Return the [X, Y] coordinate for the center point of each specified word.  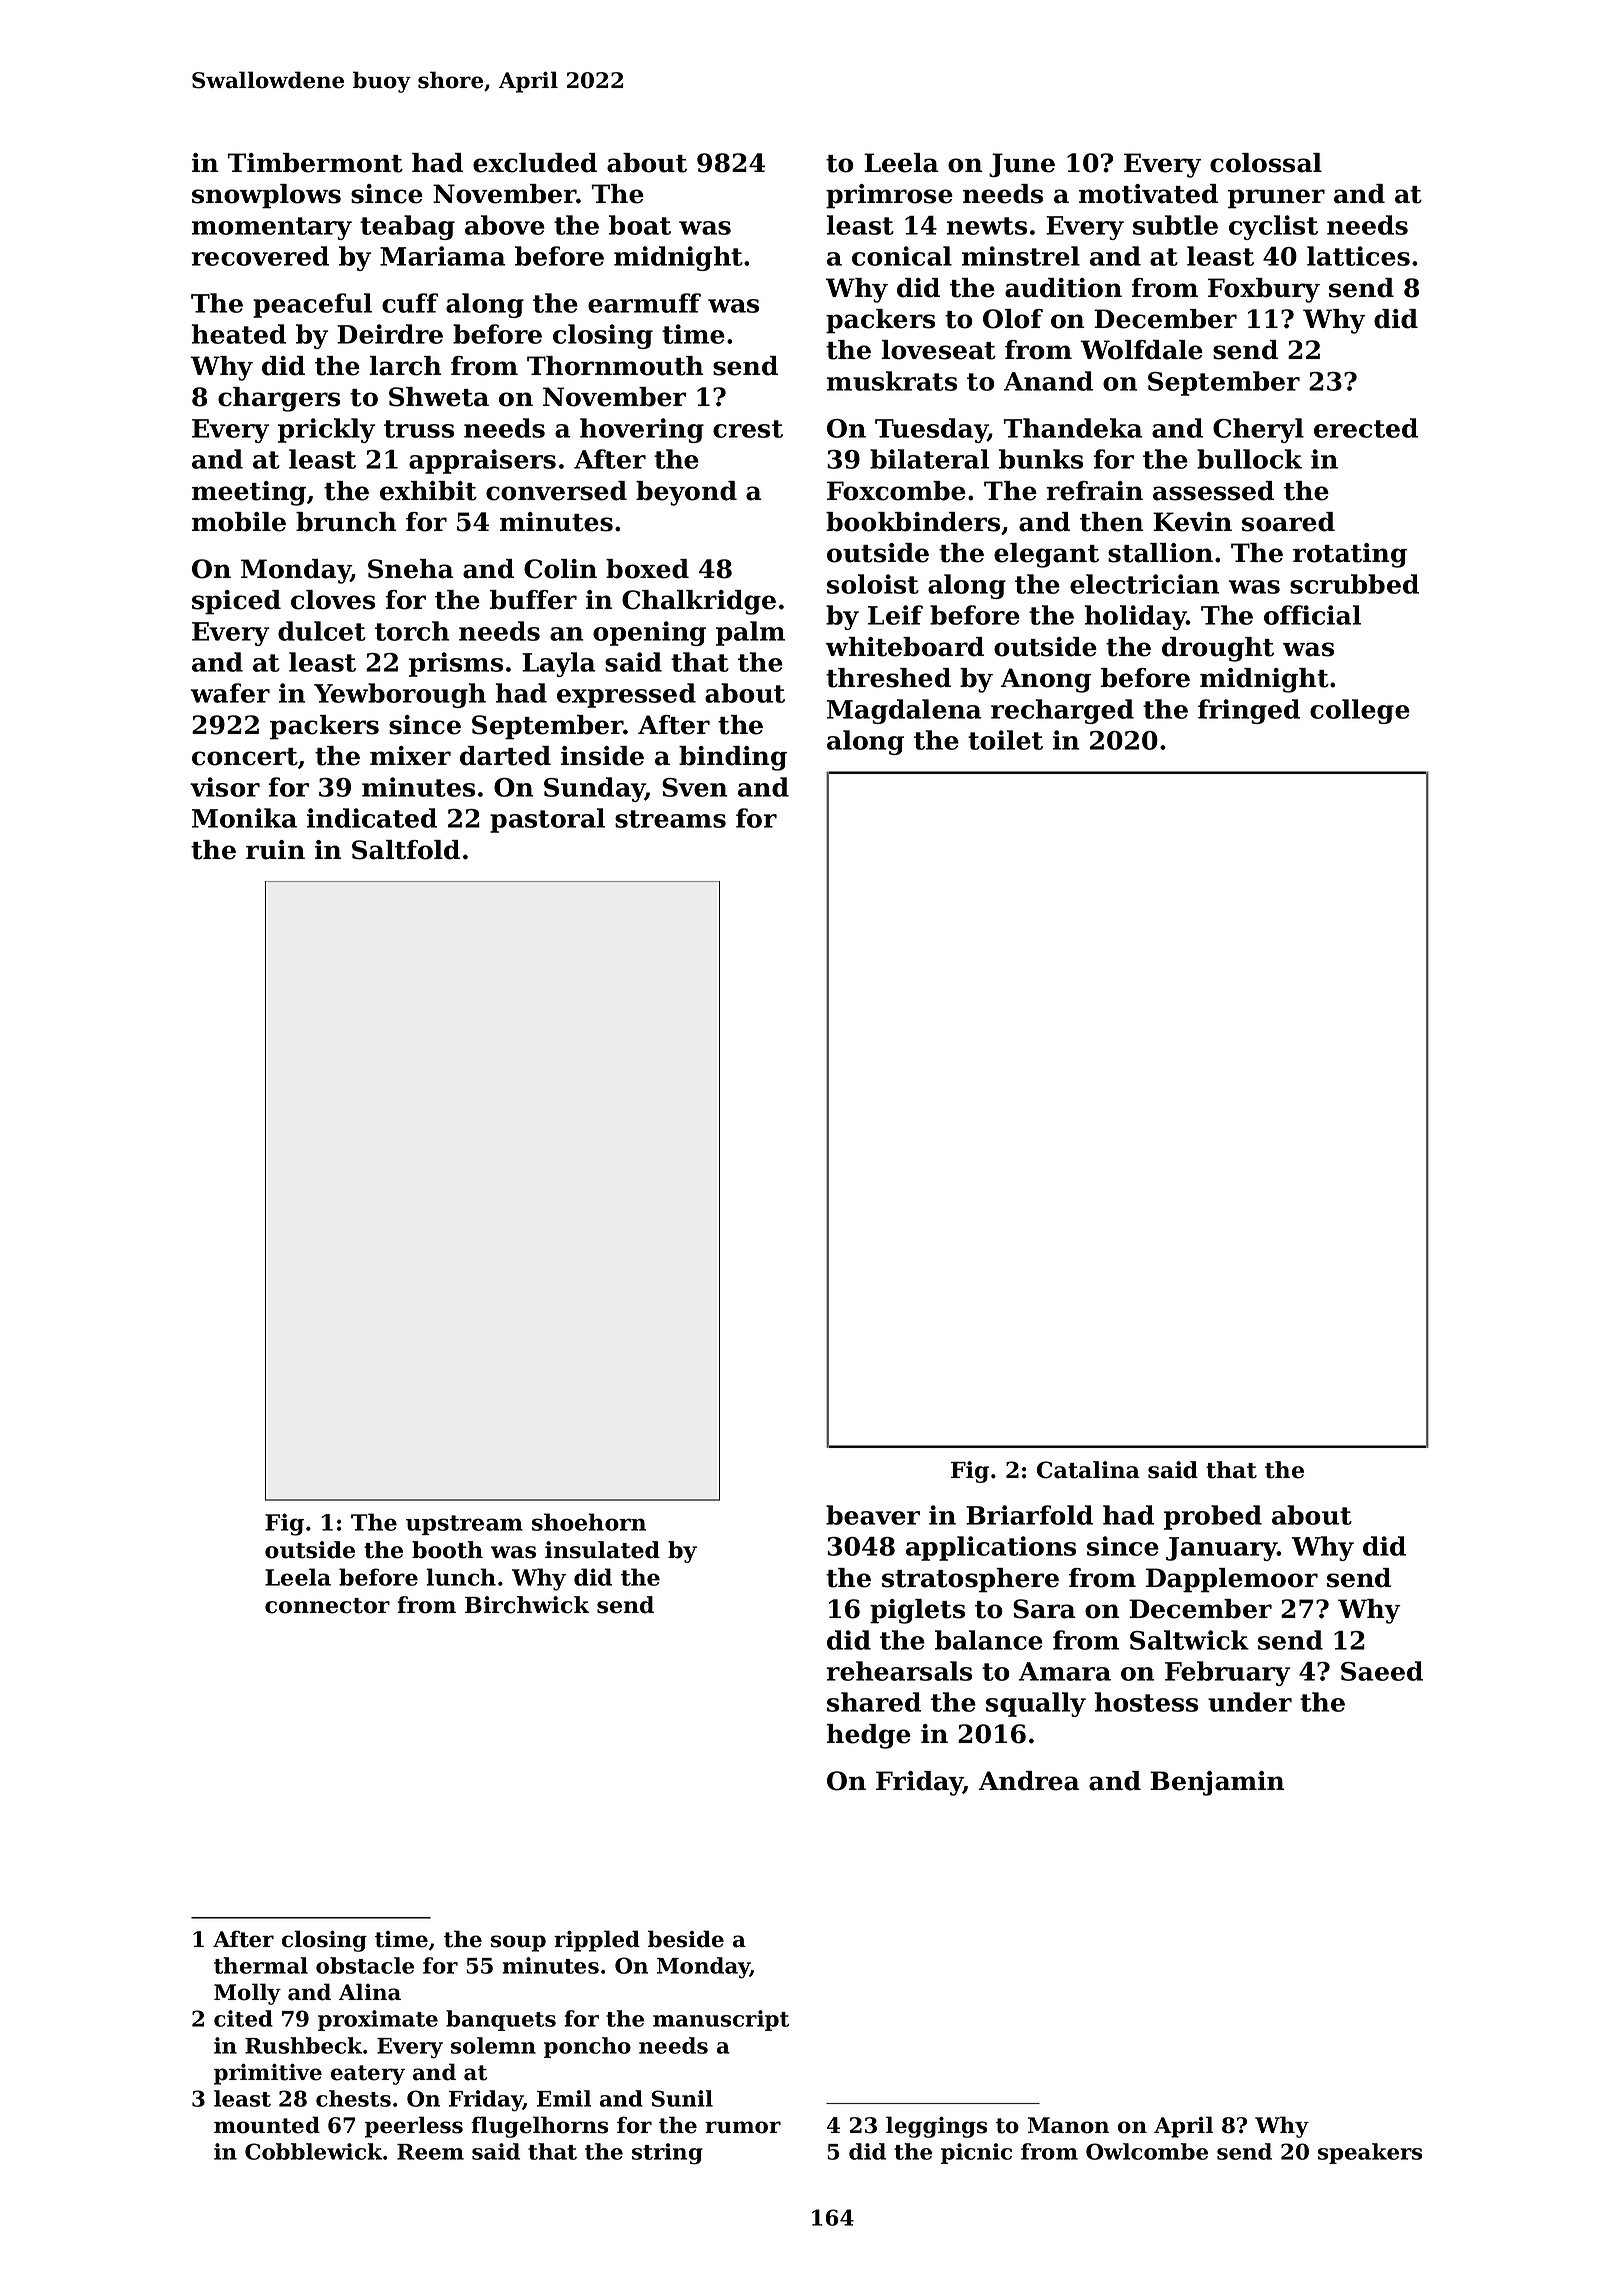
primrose [889, 196]
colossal [1266, 163]
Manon [1068, 2125]
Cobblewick [313, 2151]
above [505, 225]
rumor [743, 2127]
